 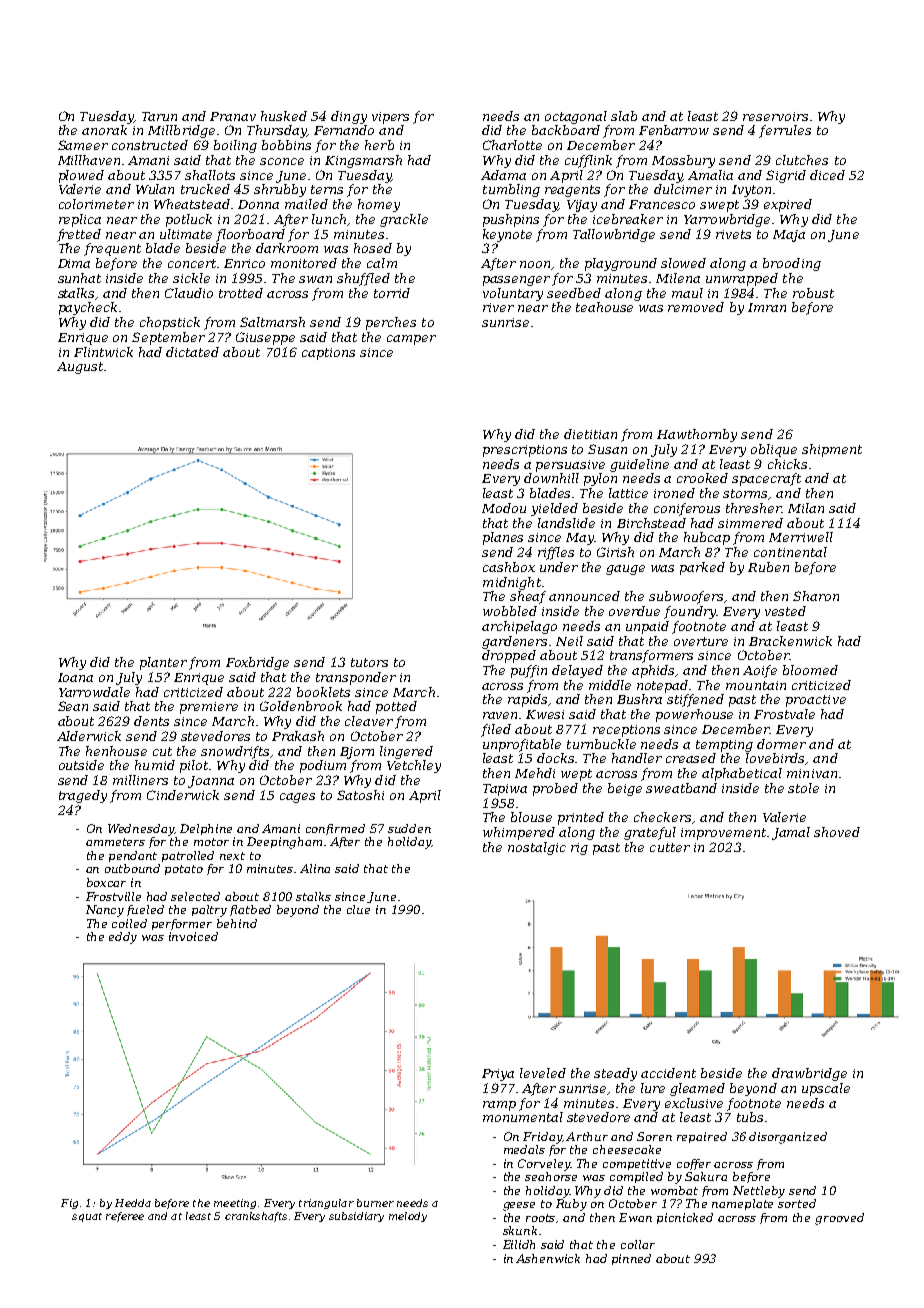 What do you see at coordinates (826, 1089) in the page?
I see `upscale` at bounding box center [826, 1089].
